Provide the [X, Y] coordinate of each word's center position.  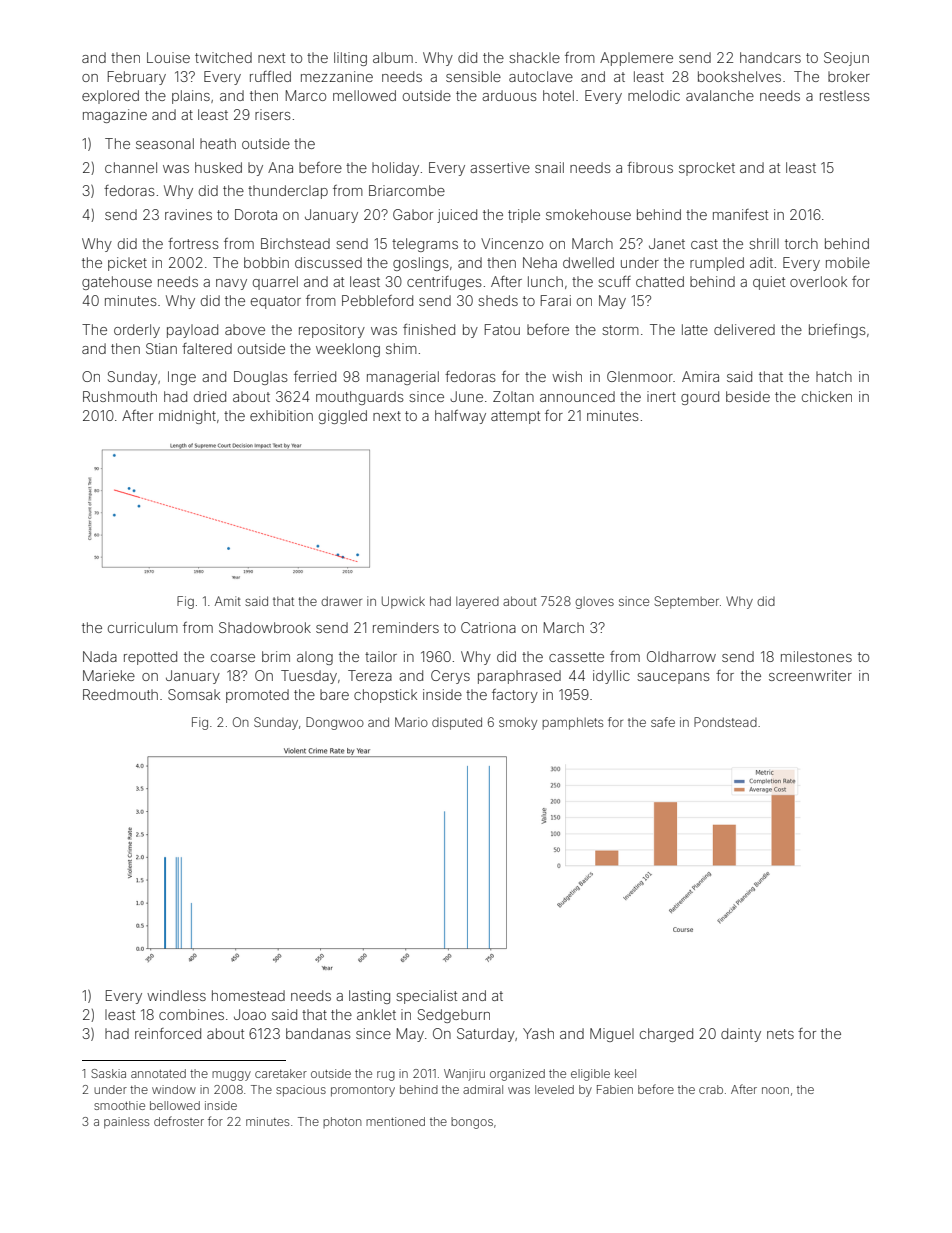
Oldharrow [681, 656]
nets [780, 1034]
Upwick [403, 602]
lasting [369, 997]
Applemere [636, 59]
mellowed [364, 95]
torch [801, 243]
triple [524, 216]
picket [127, 264]
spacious [301, 1091]
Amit [228, 601]
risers [273, 114]
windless [176, 995]
